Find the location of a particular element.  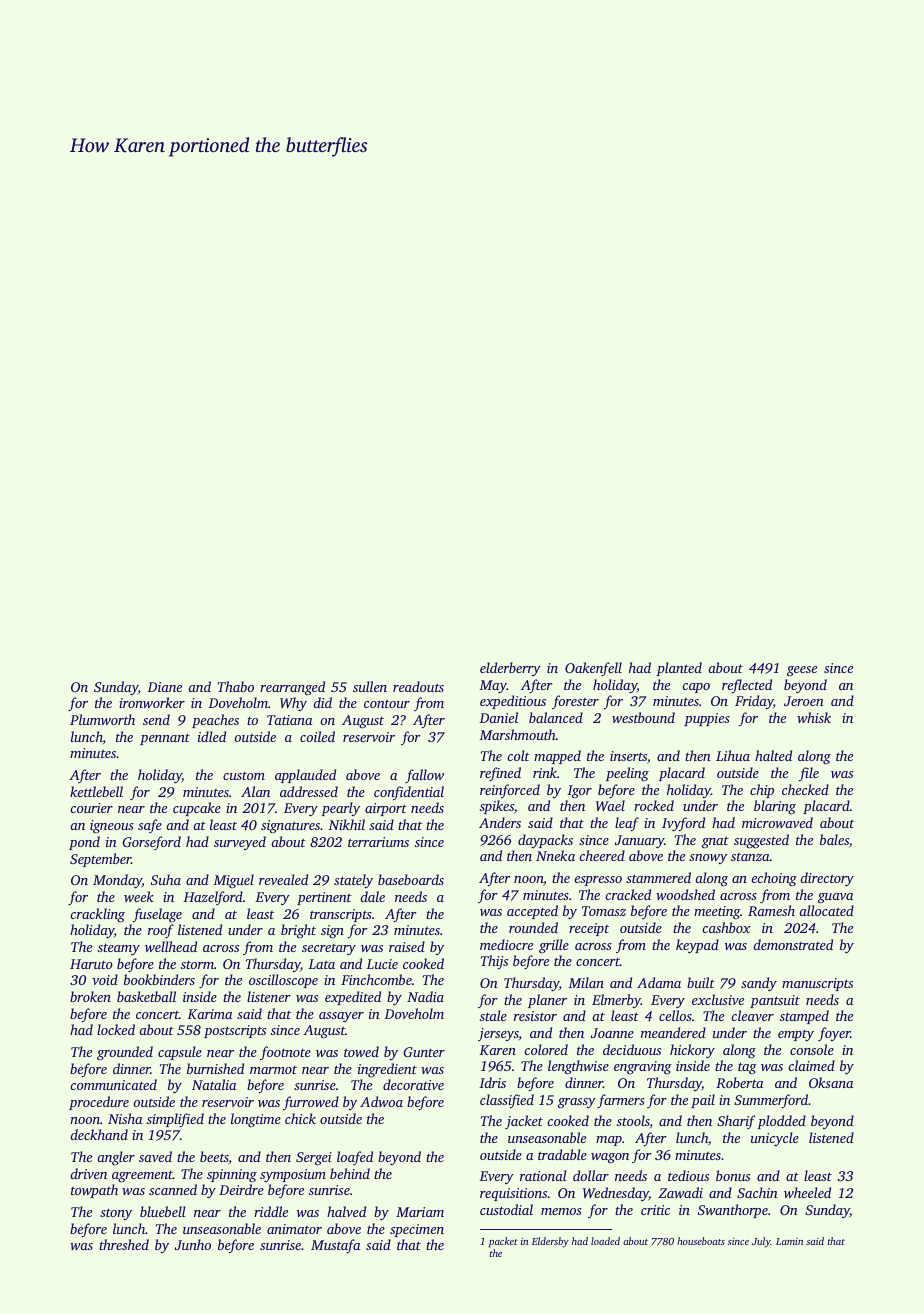

Lamin is located at coordinates (789, 1241).
